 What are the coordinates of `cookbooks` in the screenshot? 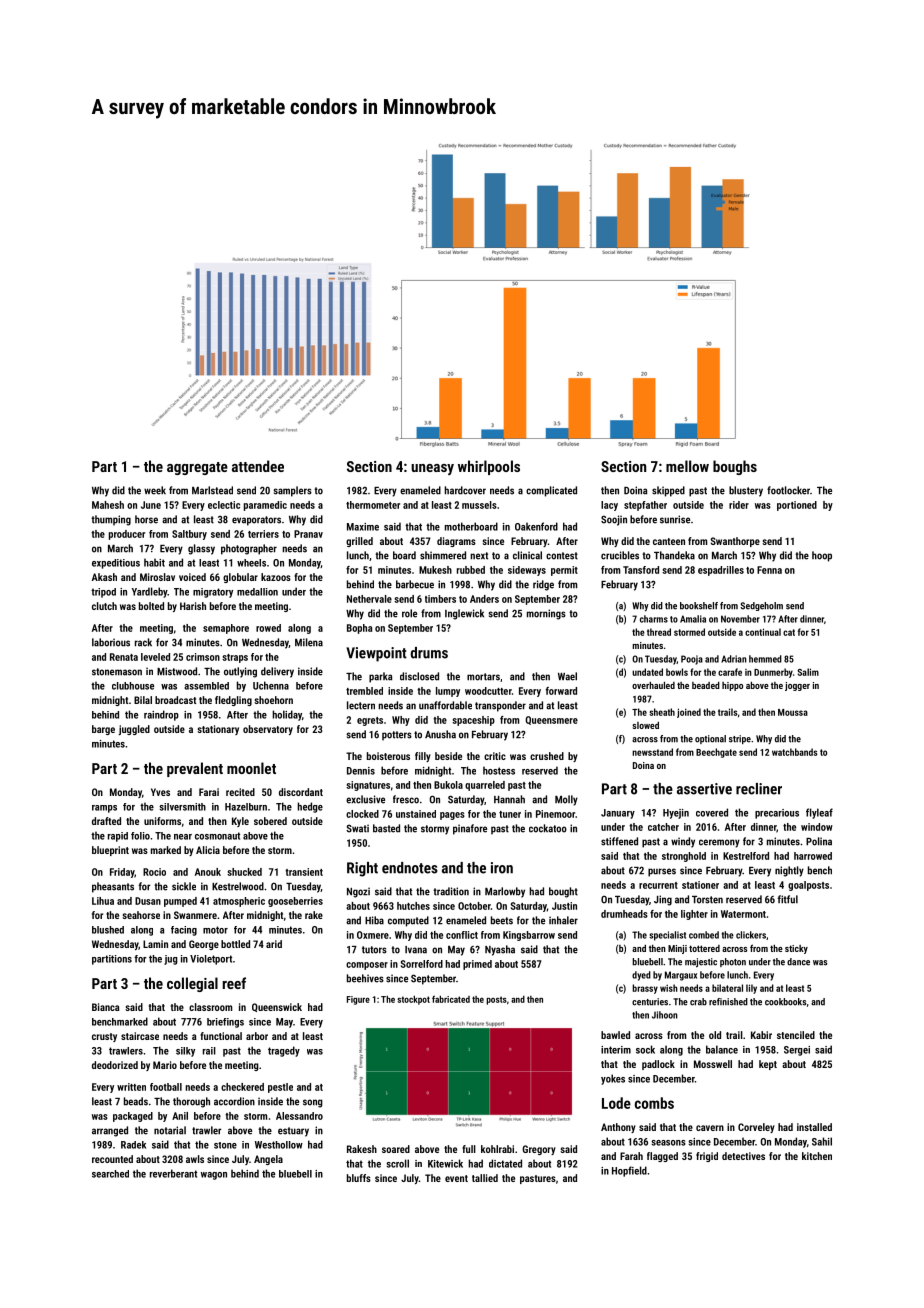 It's located at (785, 1002).
